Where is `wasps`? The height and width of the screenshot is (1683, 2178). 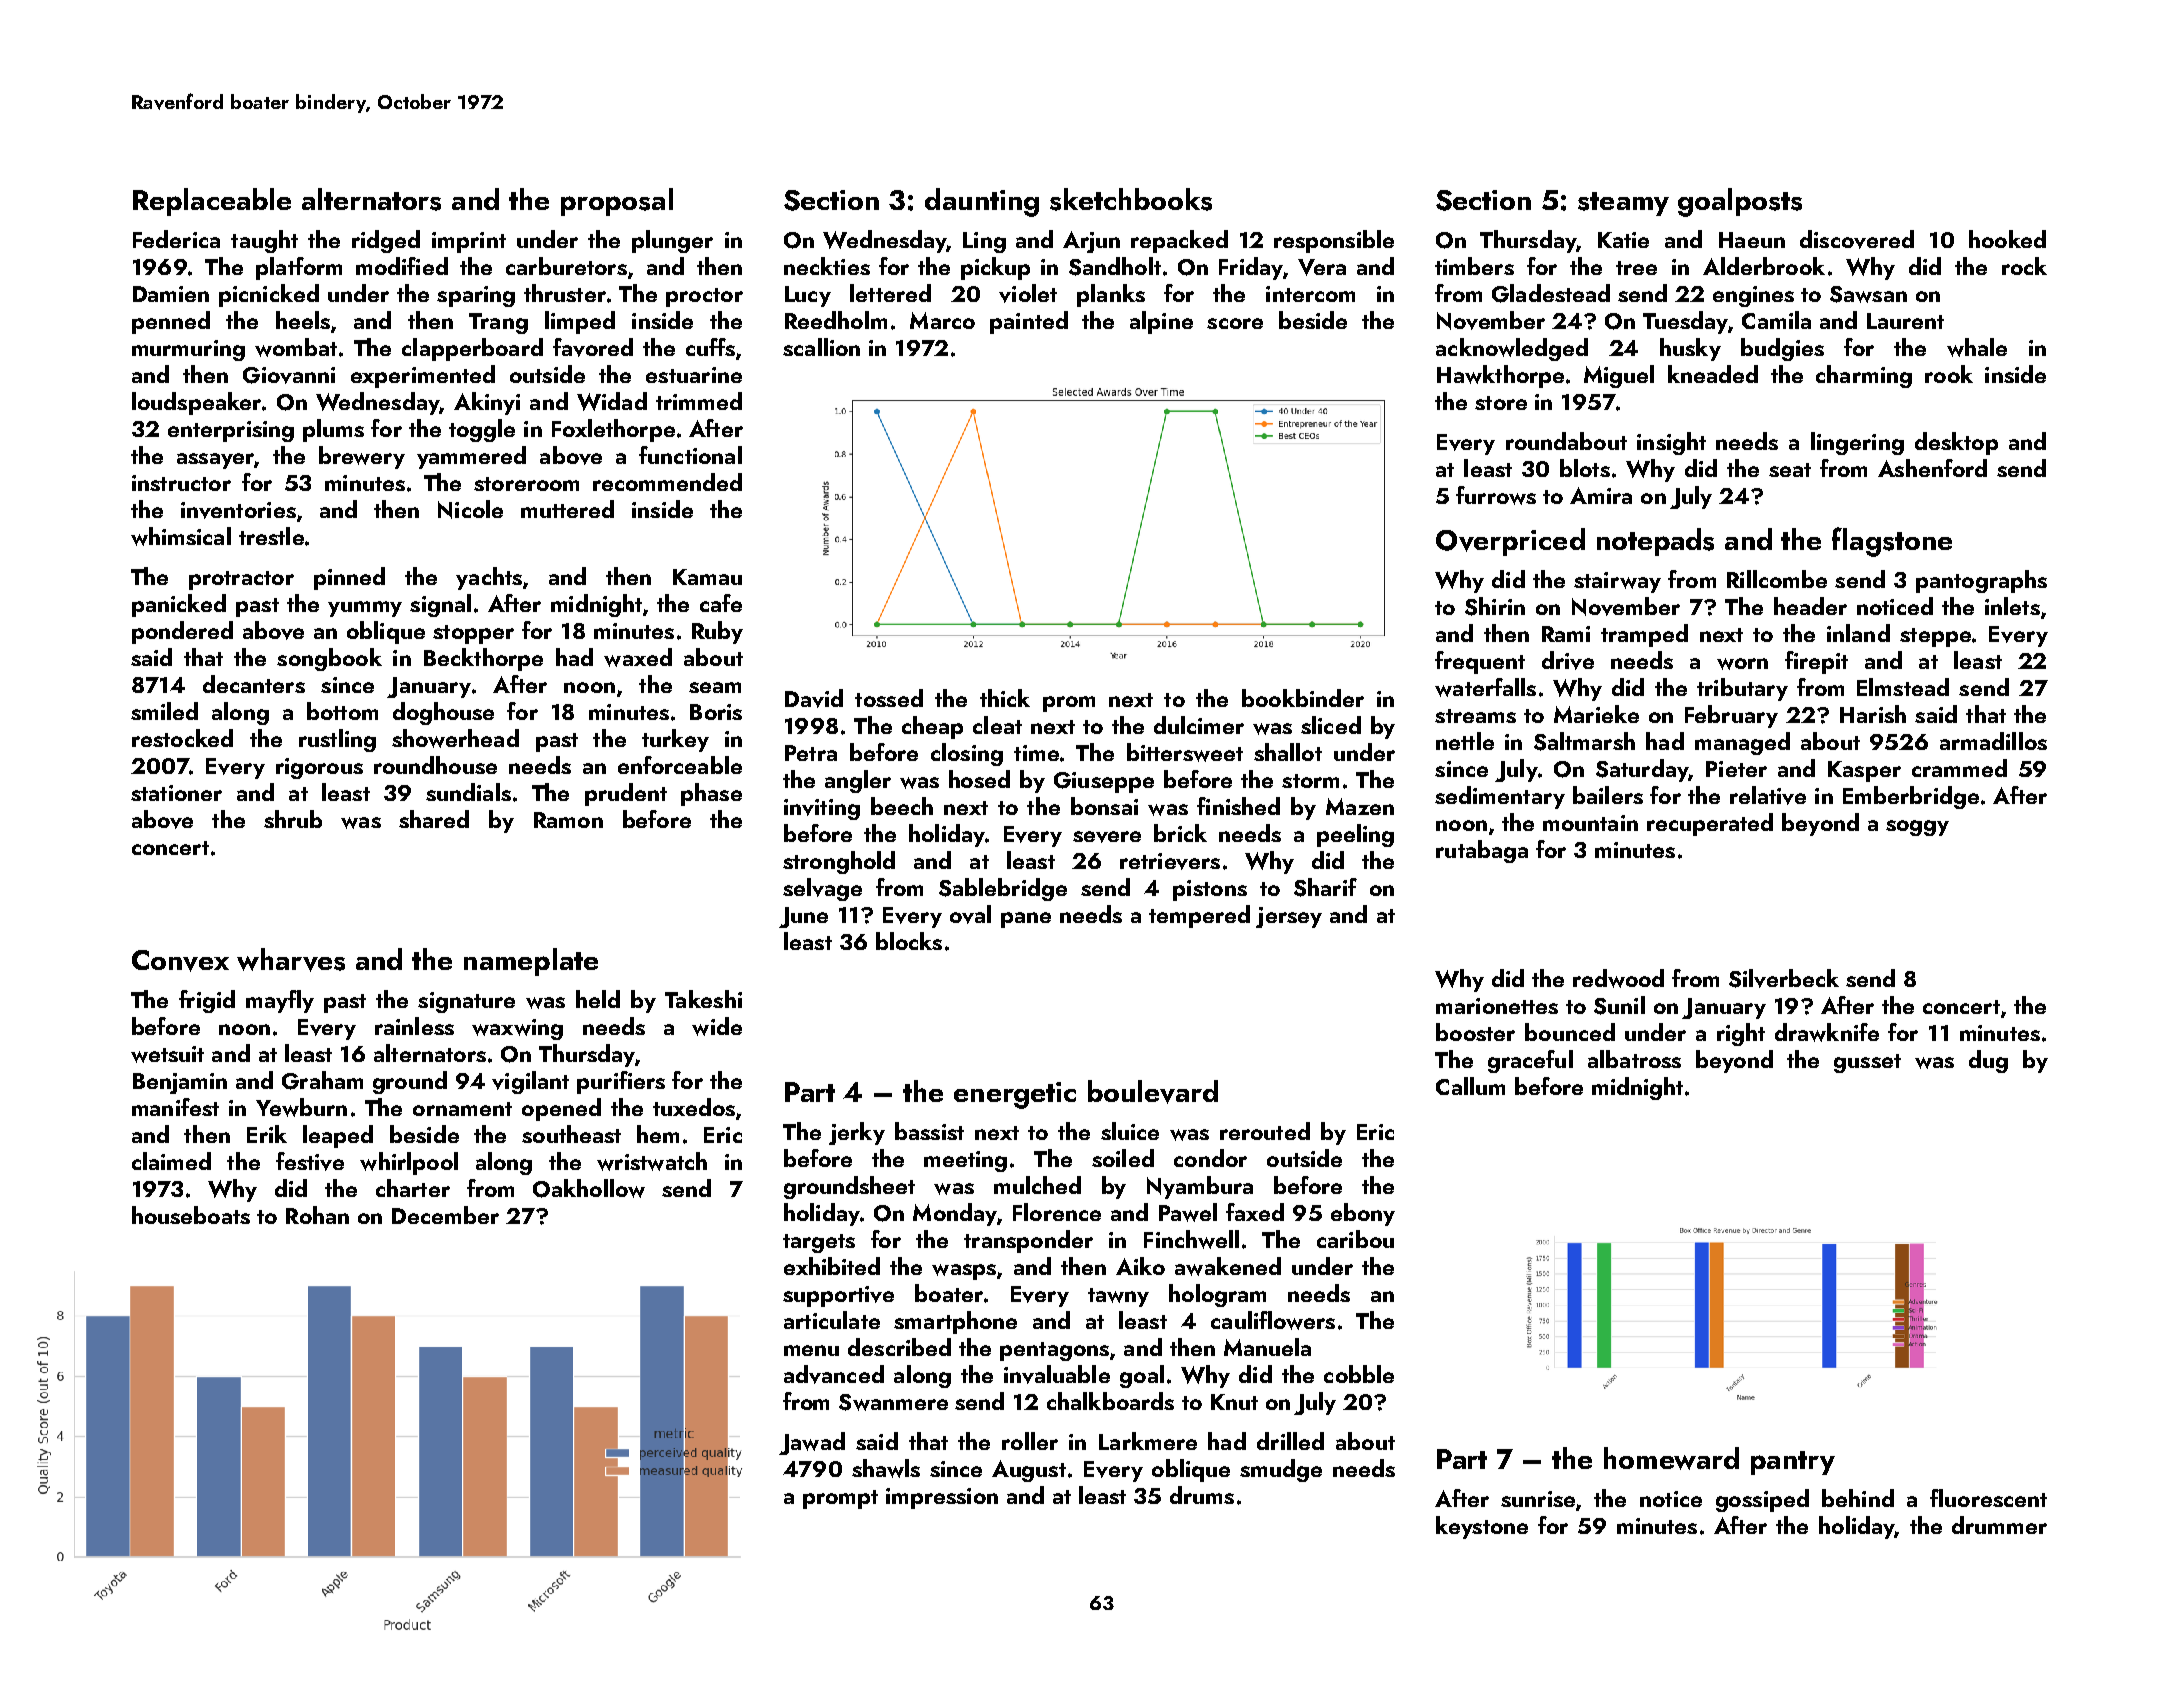
wasps is located at coordinates (964, 1272).
